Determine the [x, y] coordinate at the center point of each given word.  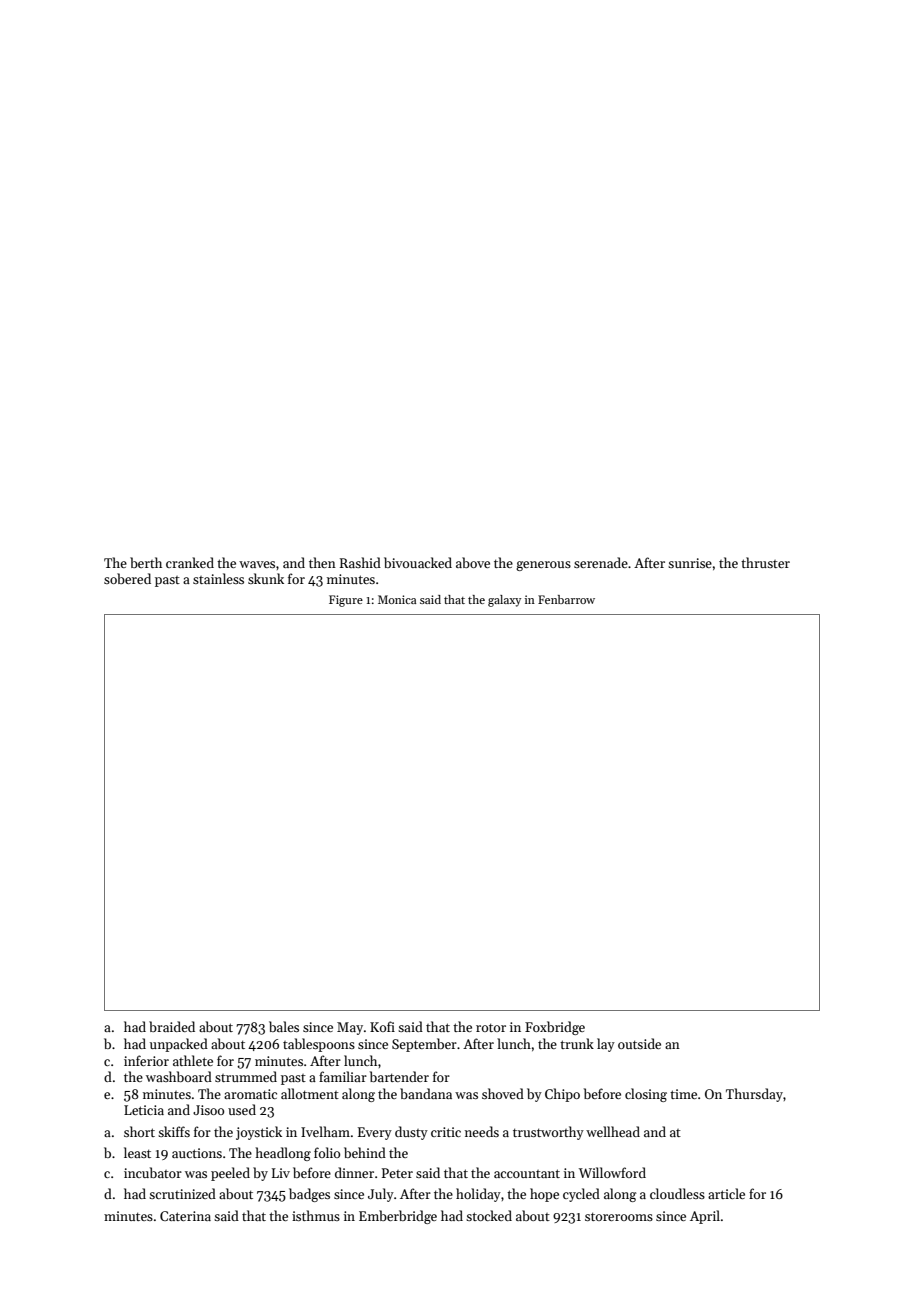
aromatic [250, 1094]
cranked [190, 562]
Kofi [382, 1026]
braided [172, 1026]
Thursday [754, 1095]
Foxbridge [555, 1028]
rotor [491, 1027]
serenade [601, 562]
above [473, 562]
